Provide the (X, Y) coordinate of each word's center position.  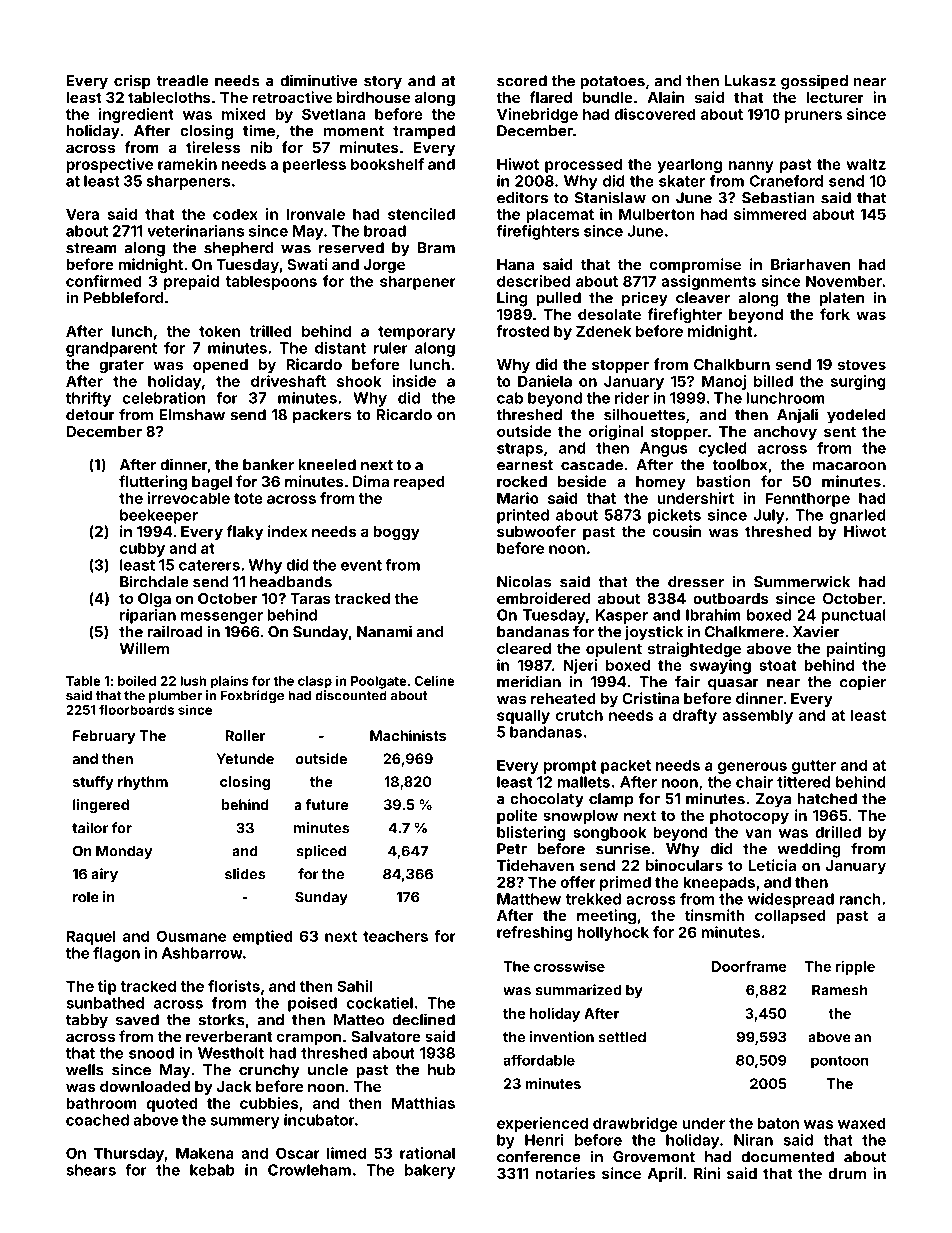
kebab (212, 1170)
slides (245, 874)
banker (268, 465)
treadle (182, 81)
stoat (777, 665)
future (327, 804)
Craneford (786, 181)
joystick (654, 633)
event (361, 565)
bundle (608, 97)
